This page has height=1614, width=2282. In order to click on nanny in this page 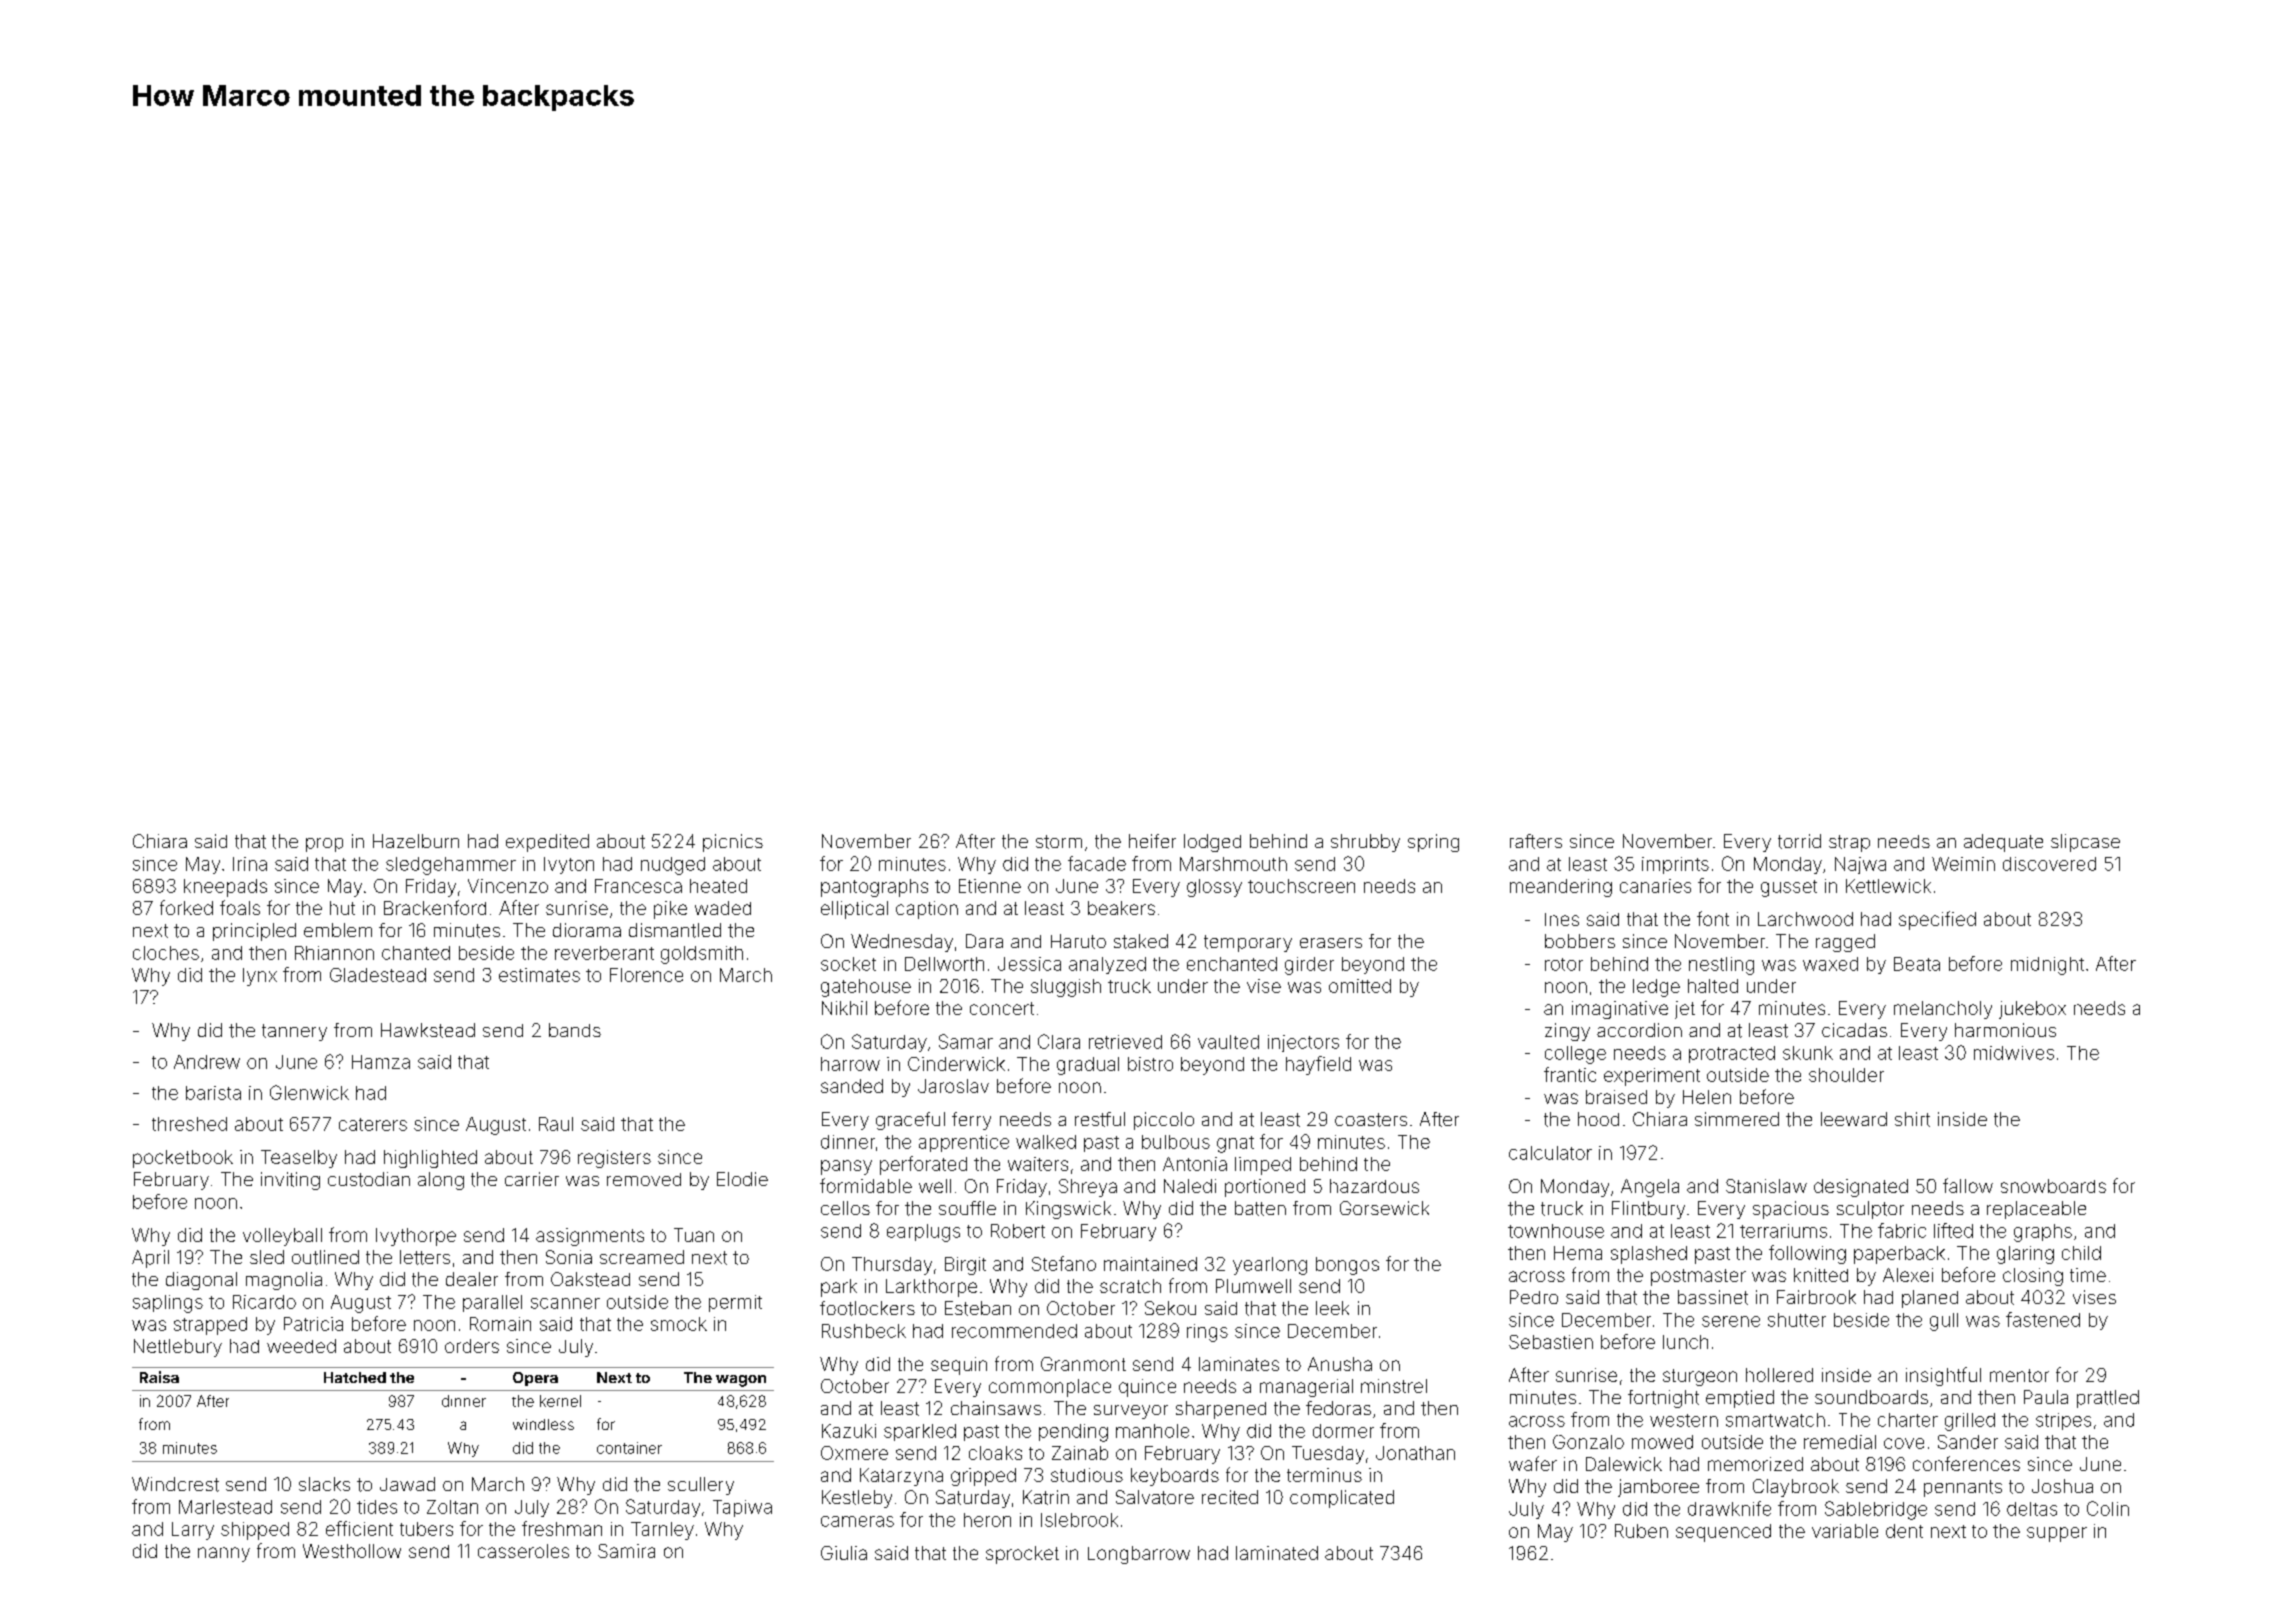, I will do `click(224, 1554)`.
